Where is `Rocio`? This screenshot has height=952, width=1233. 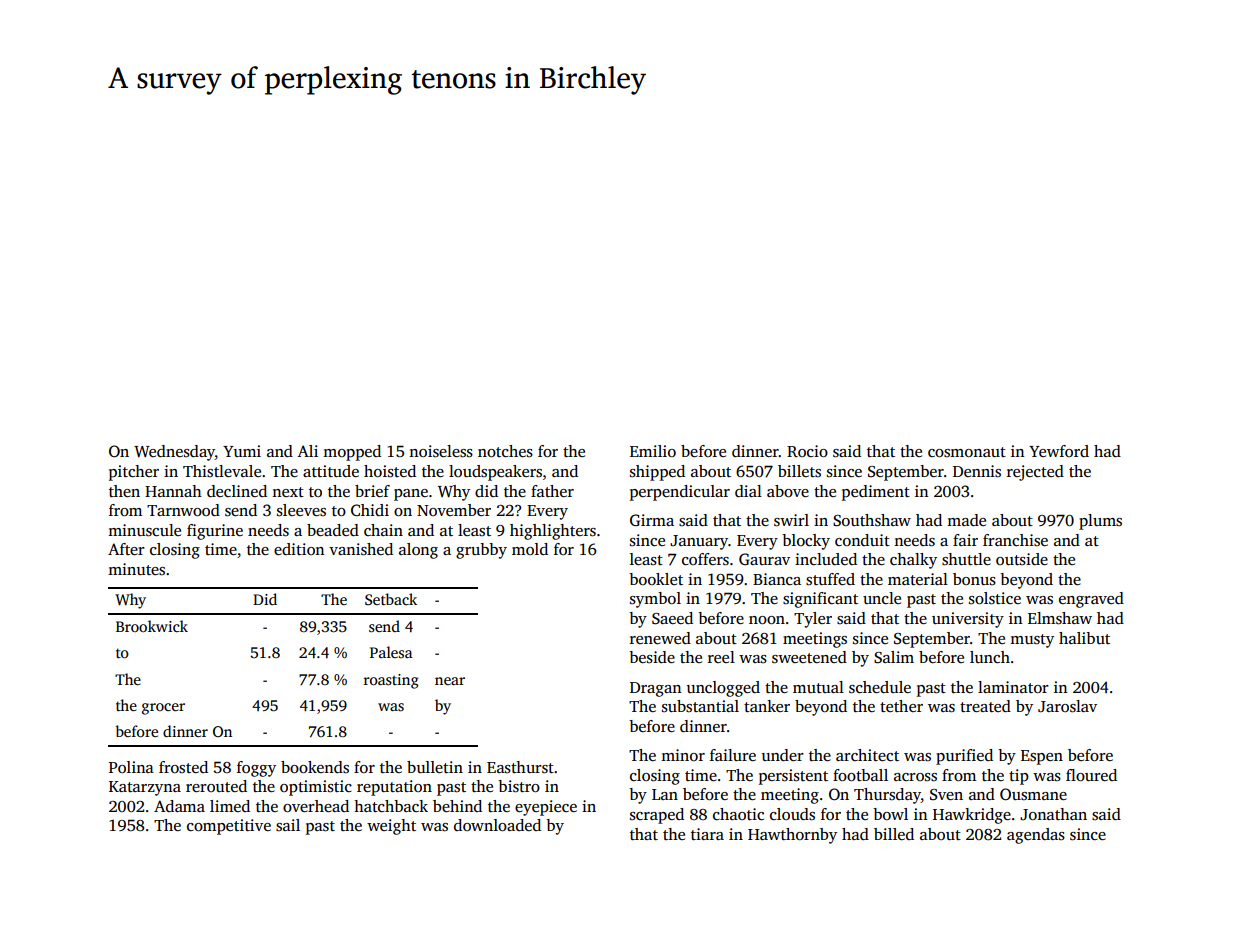 Rocio is located at coordinates (807, 451).
